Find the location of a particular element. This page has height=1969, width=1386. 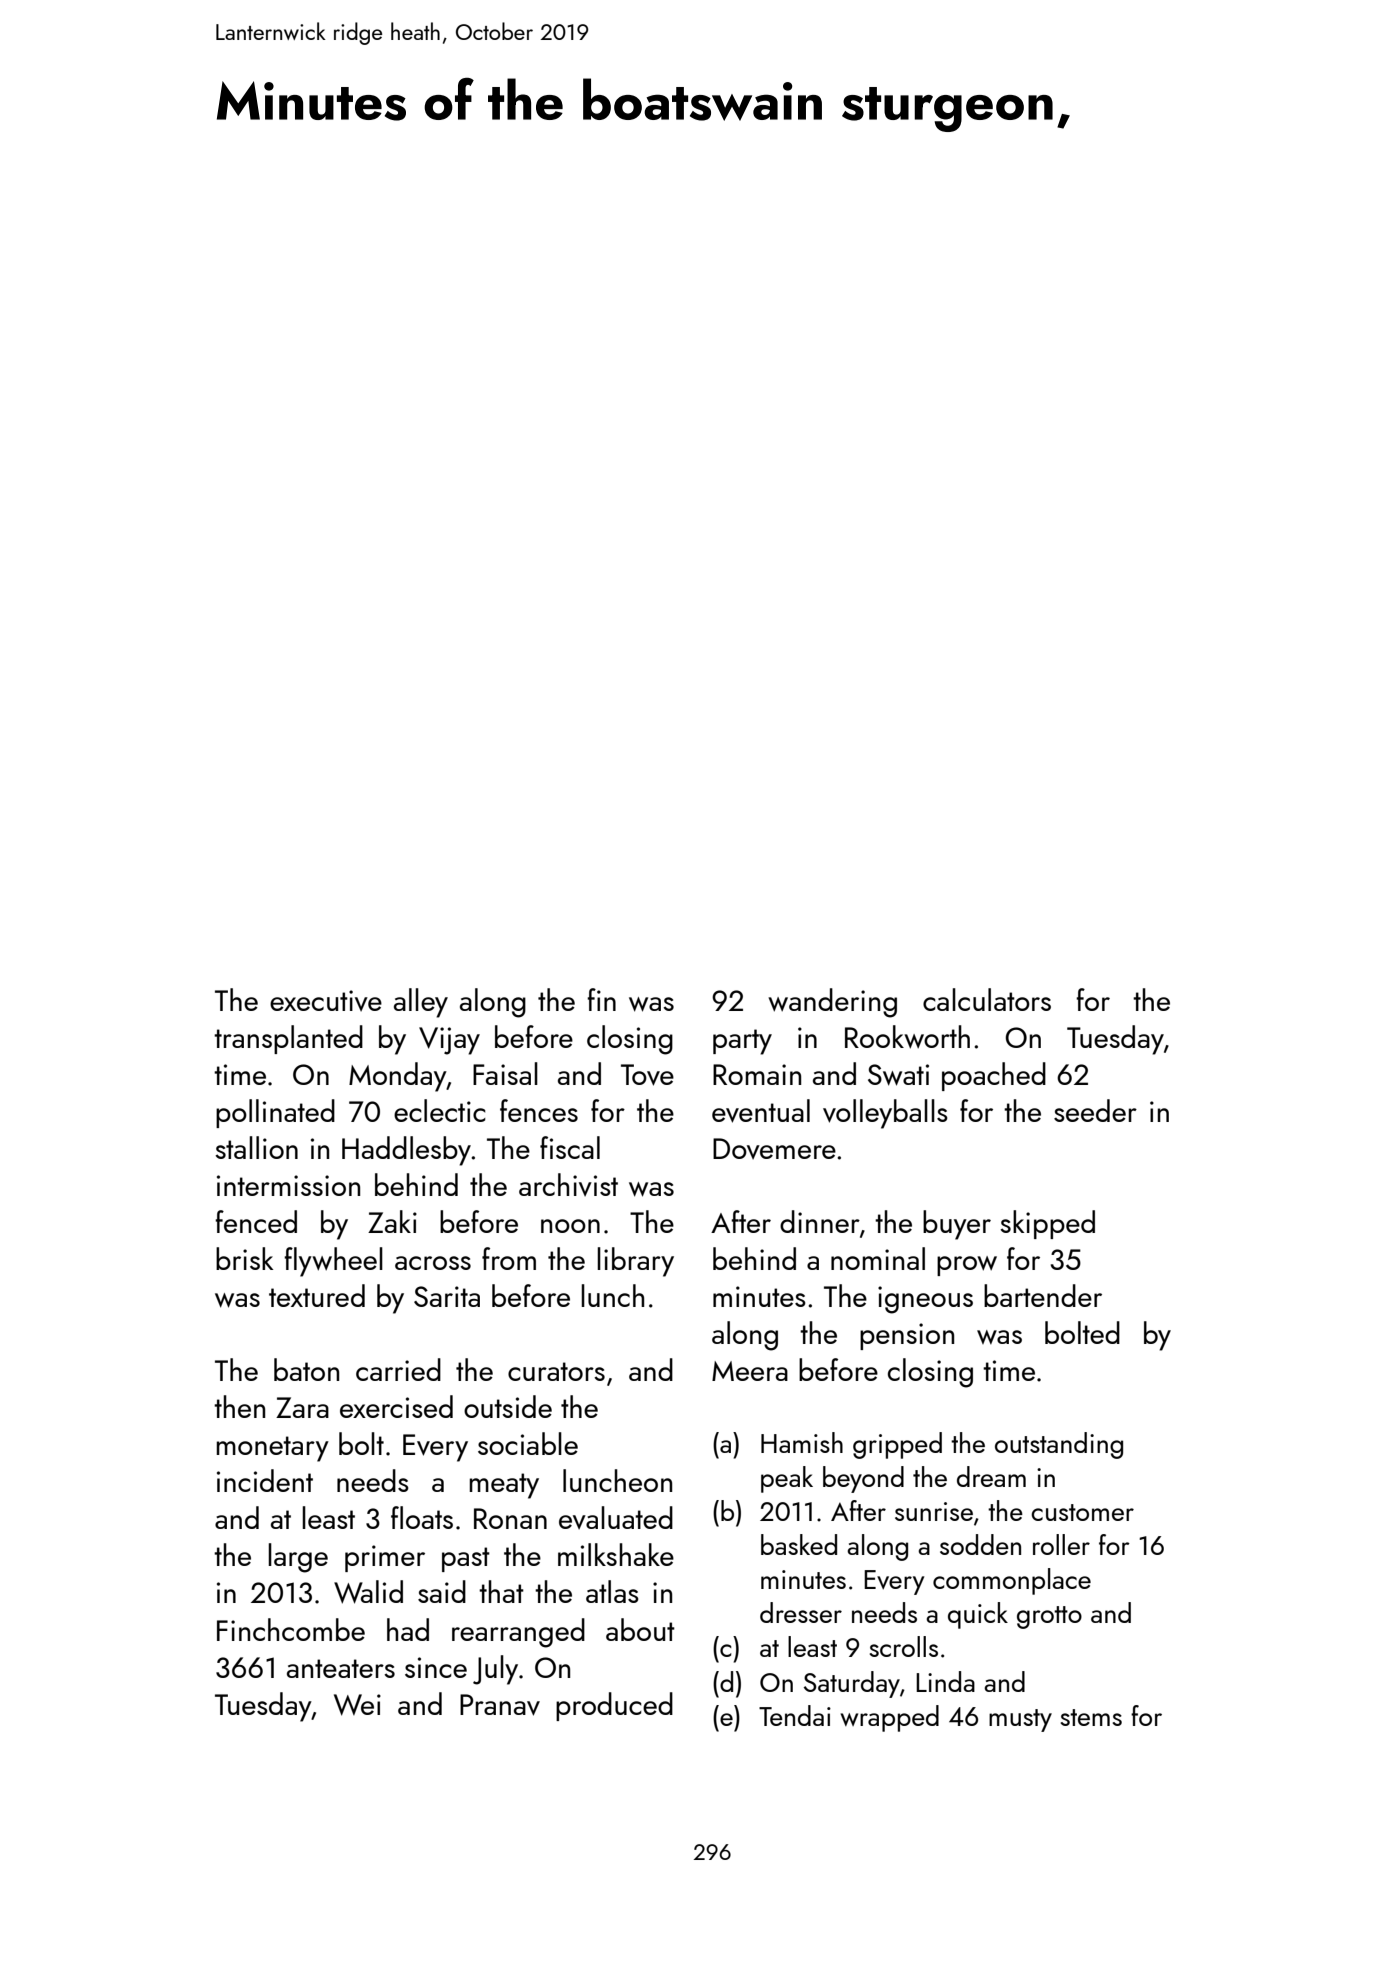

produced is located at coordinates (614, 1706).
